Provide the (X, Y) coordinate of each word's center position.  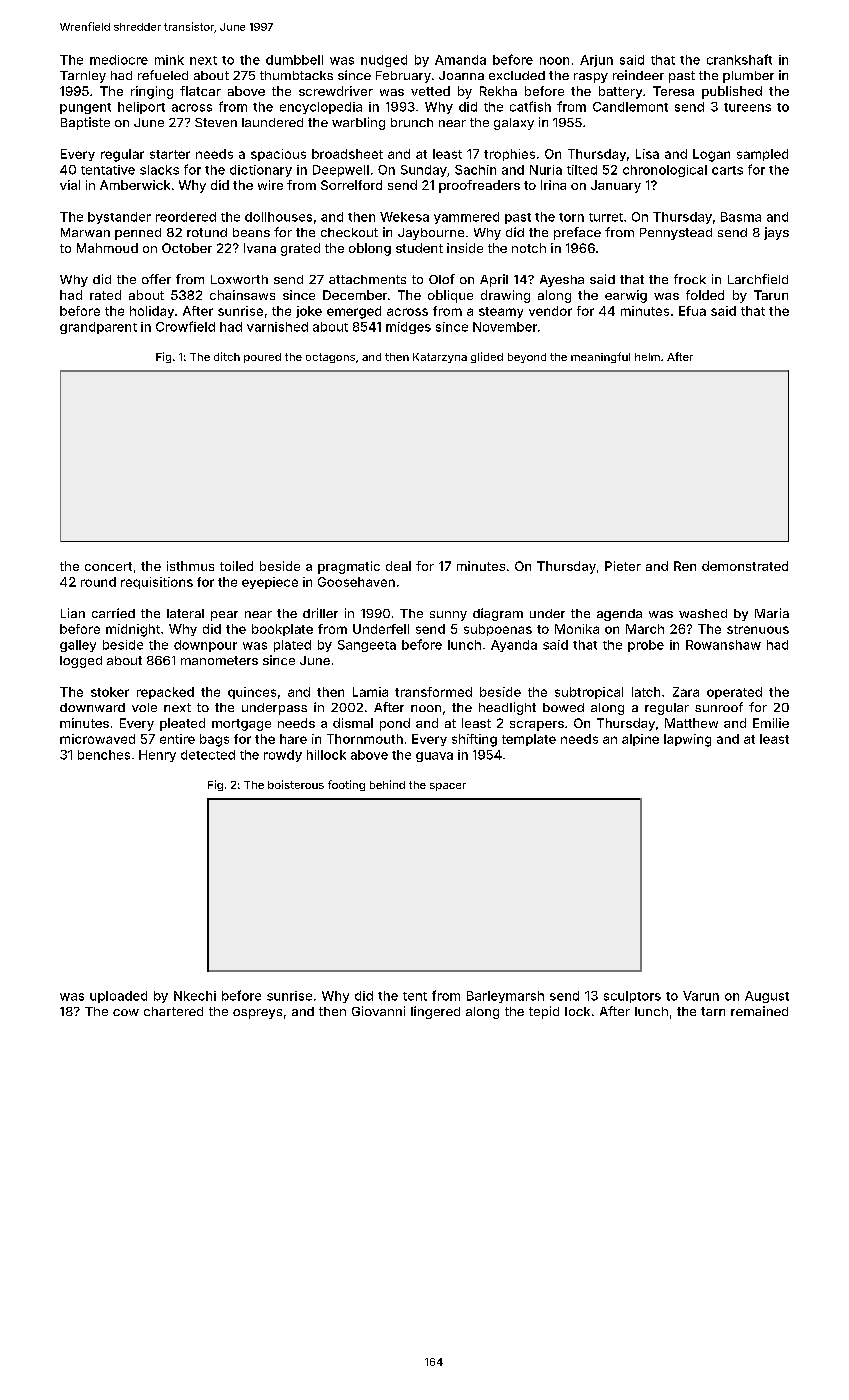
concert (108, 566)
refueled (163, 75)
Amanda (460, 60)
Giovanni (378, 1011)
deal (398, 566)
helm (647, 357)
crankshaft (739, 59)
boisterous (296, 784)
